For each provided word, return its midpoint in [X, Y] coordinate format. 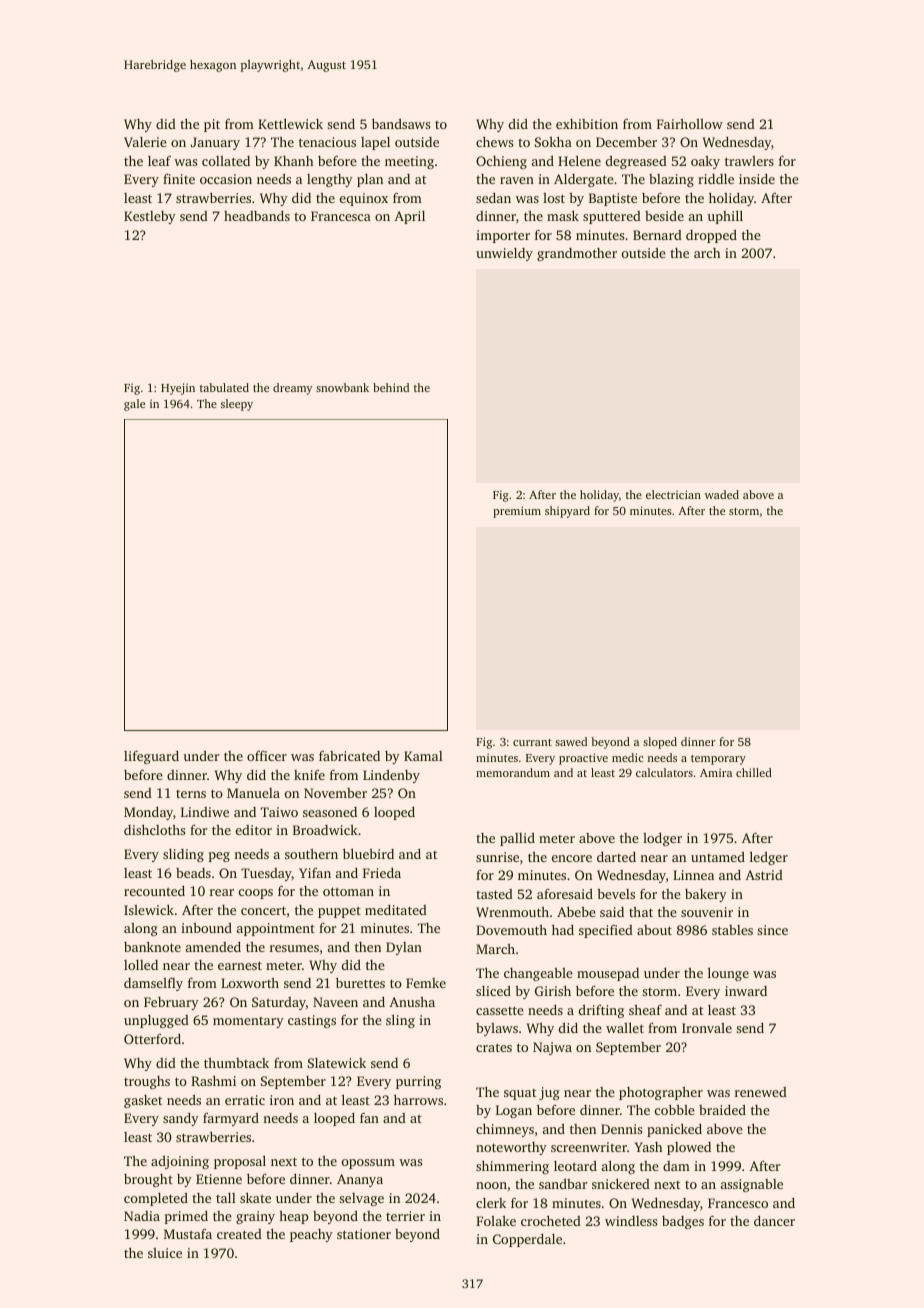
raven [517, 180]
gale [134, 405]
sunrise [497, 857]
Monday [148, 813]
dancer [774, 1220]
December [626, 142]
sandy [181, 1119]
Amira [716, 772]
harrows [418, 1099]
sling [400, 1021]
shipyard [567, 512]
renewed [761, 1092]
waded [722, 494]
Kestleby [150, 217]
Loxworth [250, 983]
